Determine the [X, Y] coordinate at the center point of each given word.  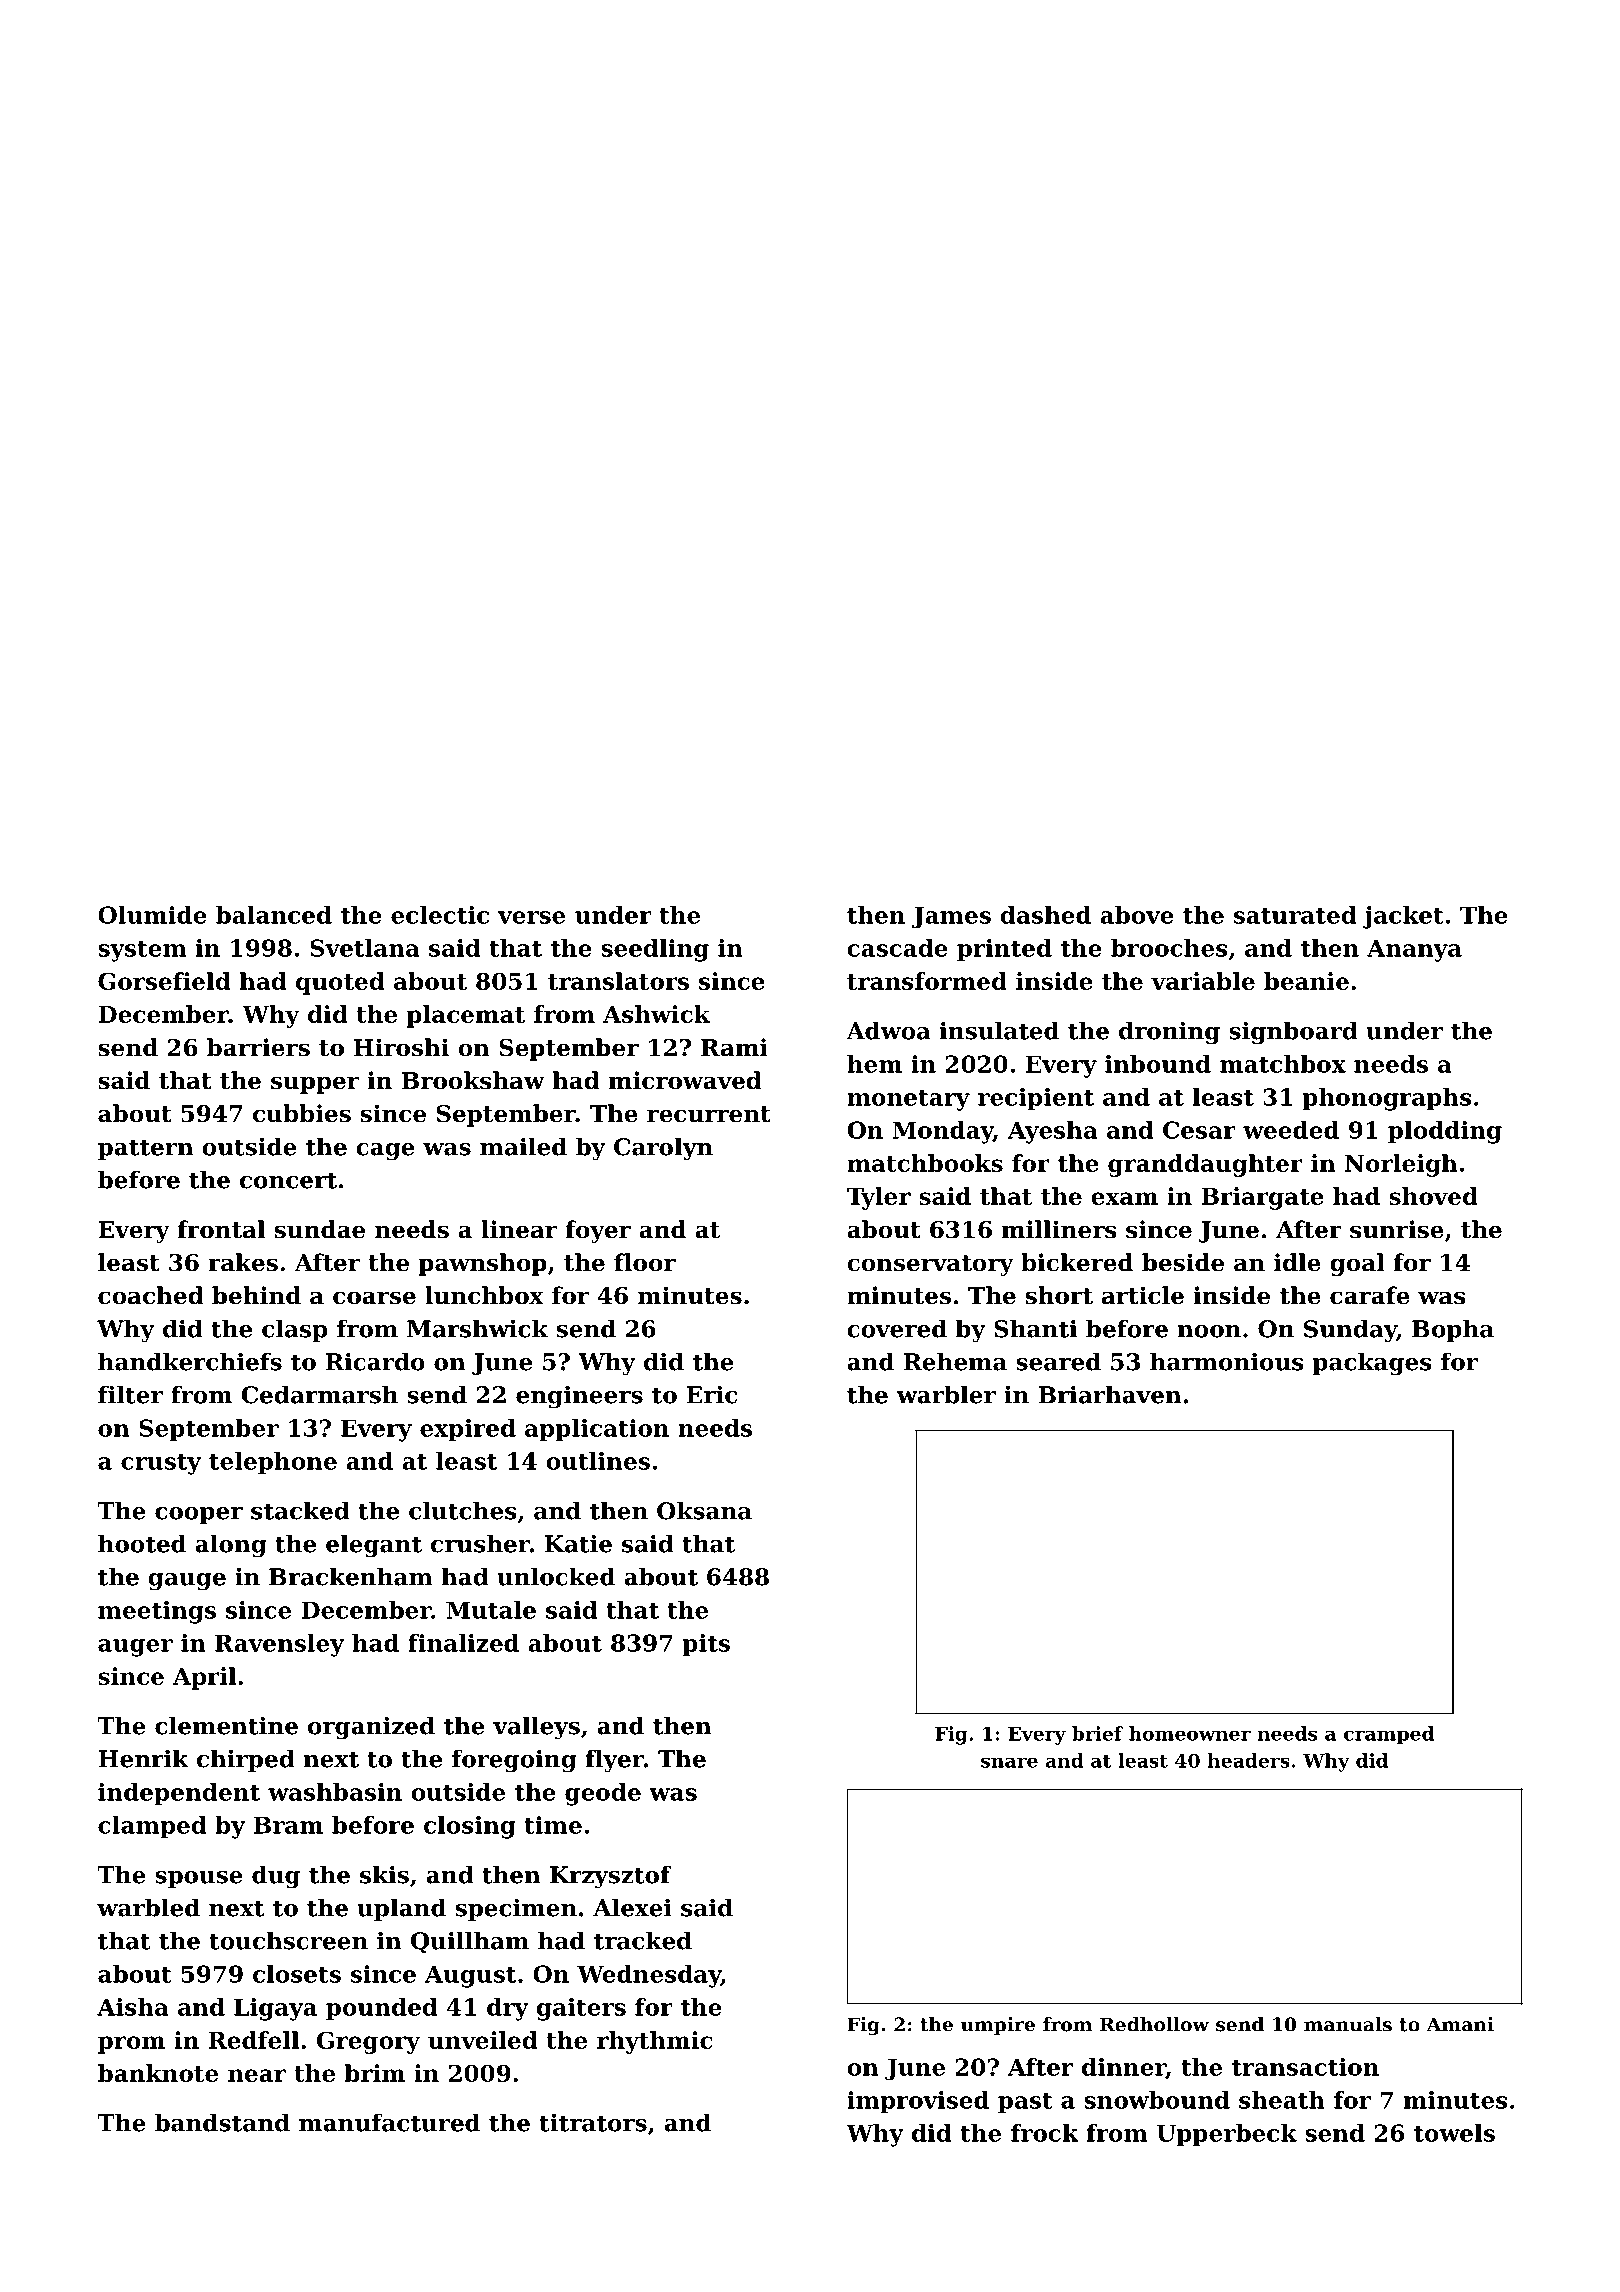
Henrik [144, 1758]
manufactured [389, 2122]
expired [468, 1430]
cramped [1389, 1735]
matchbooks [925, 1163]
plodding [1445, 1132]
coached [151, 1295]
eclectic [440, 915]
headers [1248, 1760]
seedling [655, 950]
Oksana [704, 1510]
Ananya [1414, 950]
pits [706, 1645]
